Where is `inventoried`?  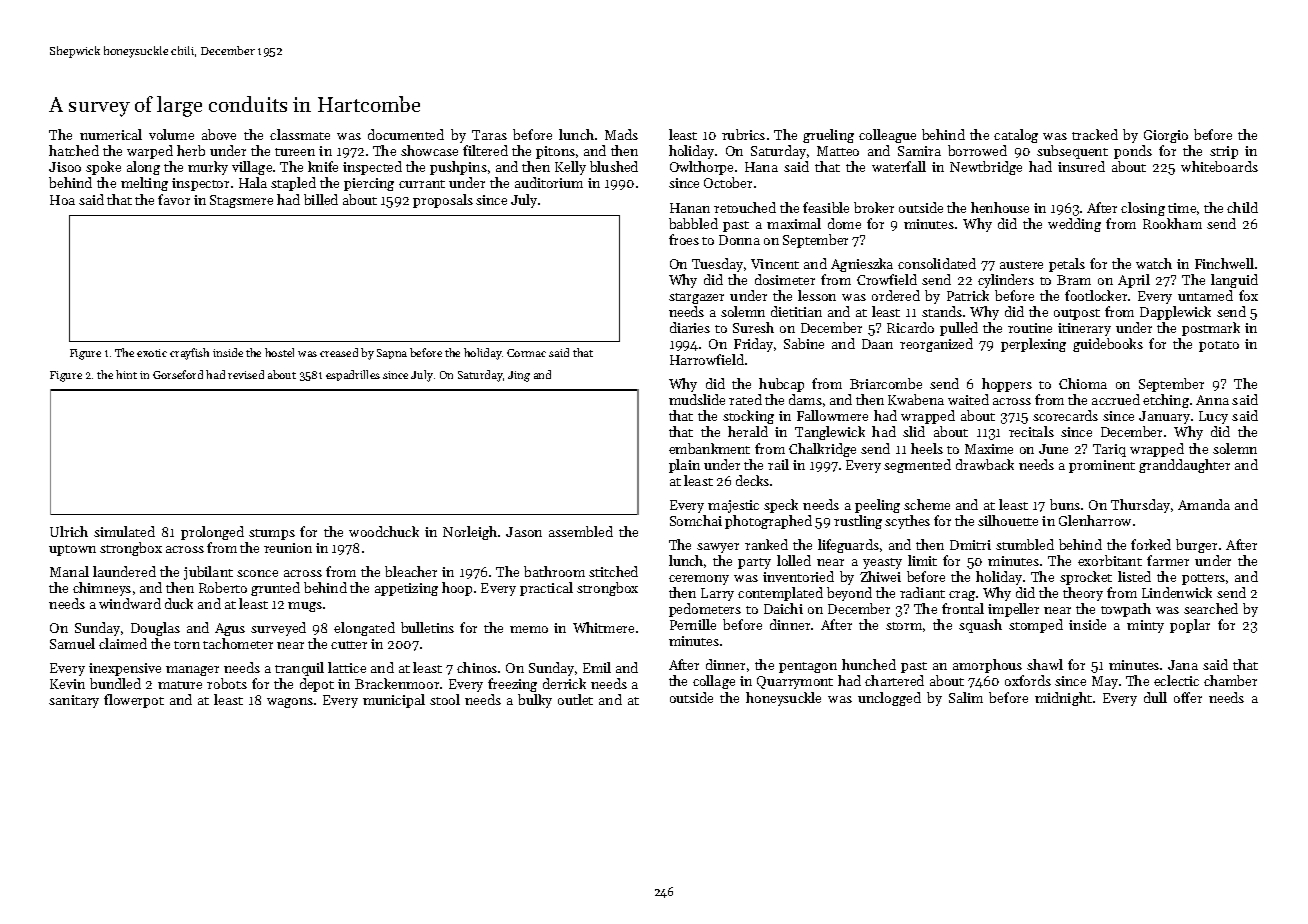
inventoried is located at coordinates (798, 576).
